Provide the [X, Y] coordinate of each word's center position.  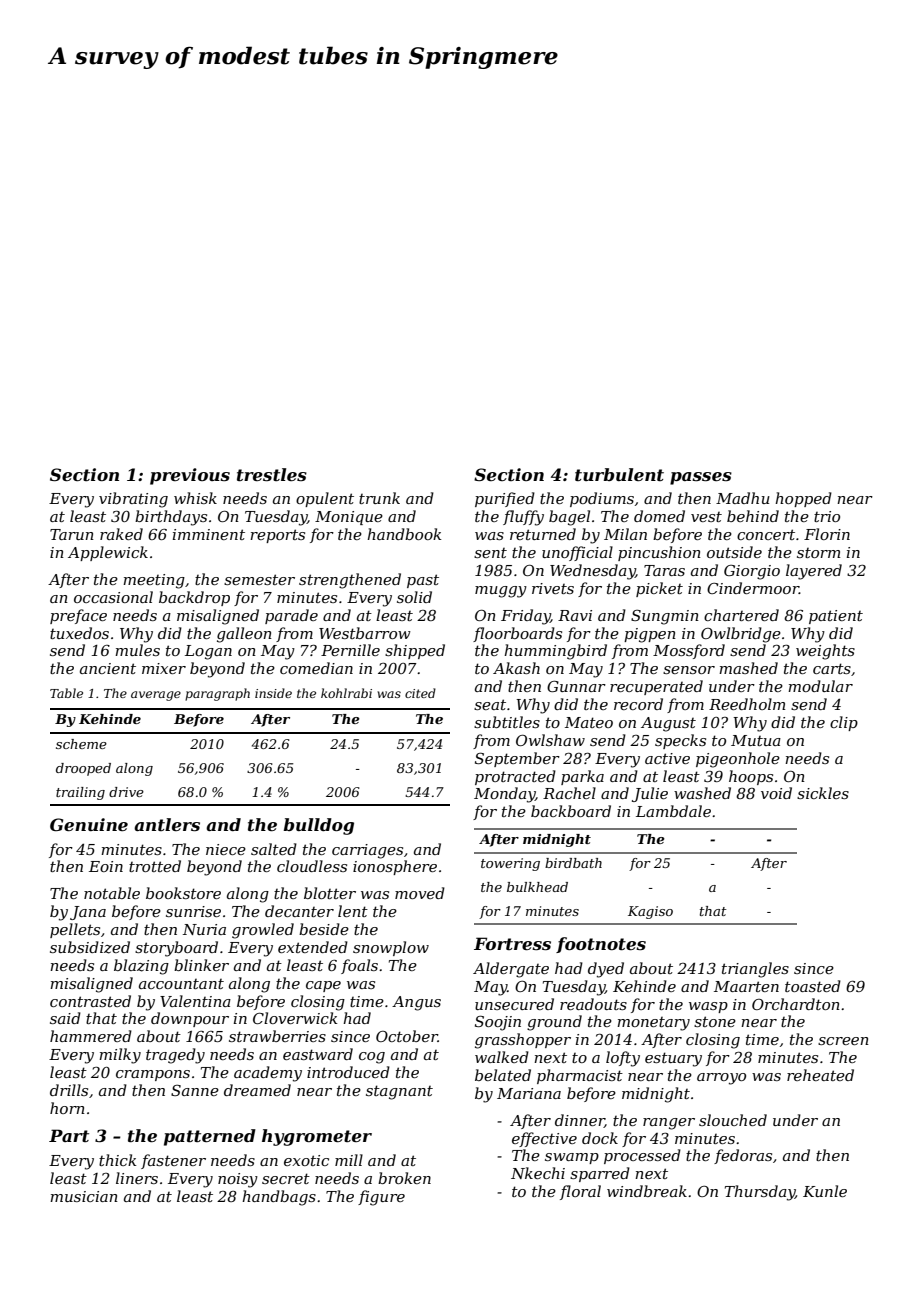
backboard [571, 811]
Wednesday [592, 572]
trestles [272, 474]
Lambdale [673, 811]
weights [825, 652]
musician [84, 1196]
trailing [80, 793]
